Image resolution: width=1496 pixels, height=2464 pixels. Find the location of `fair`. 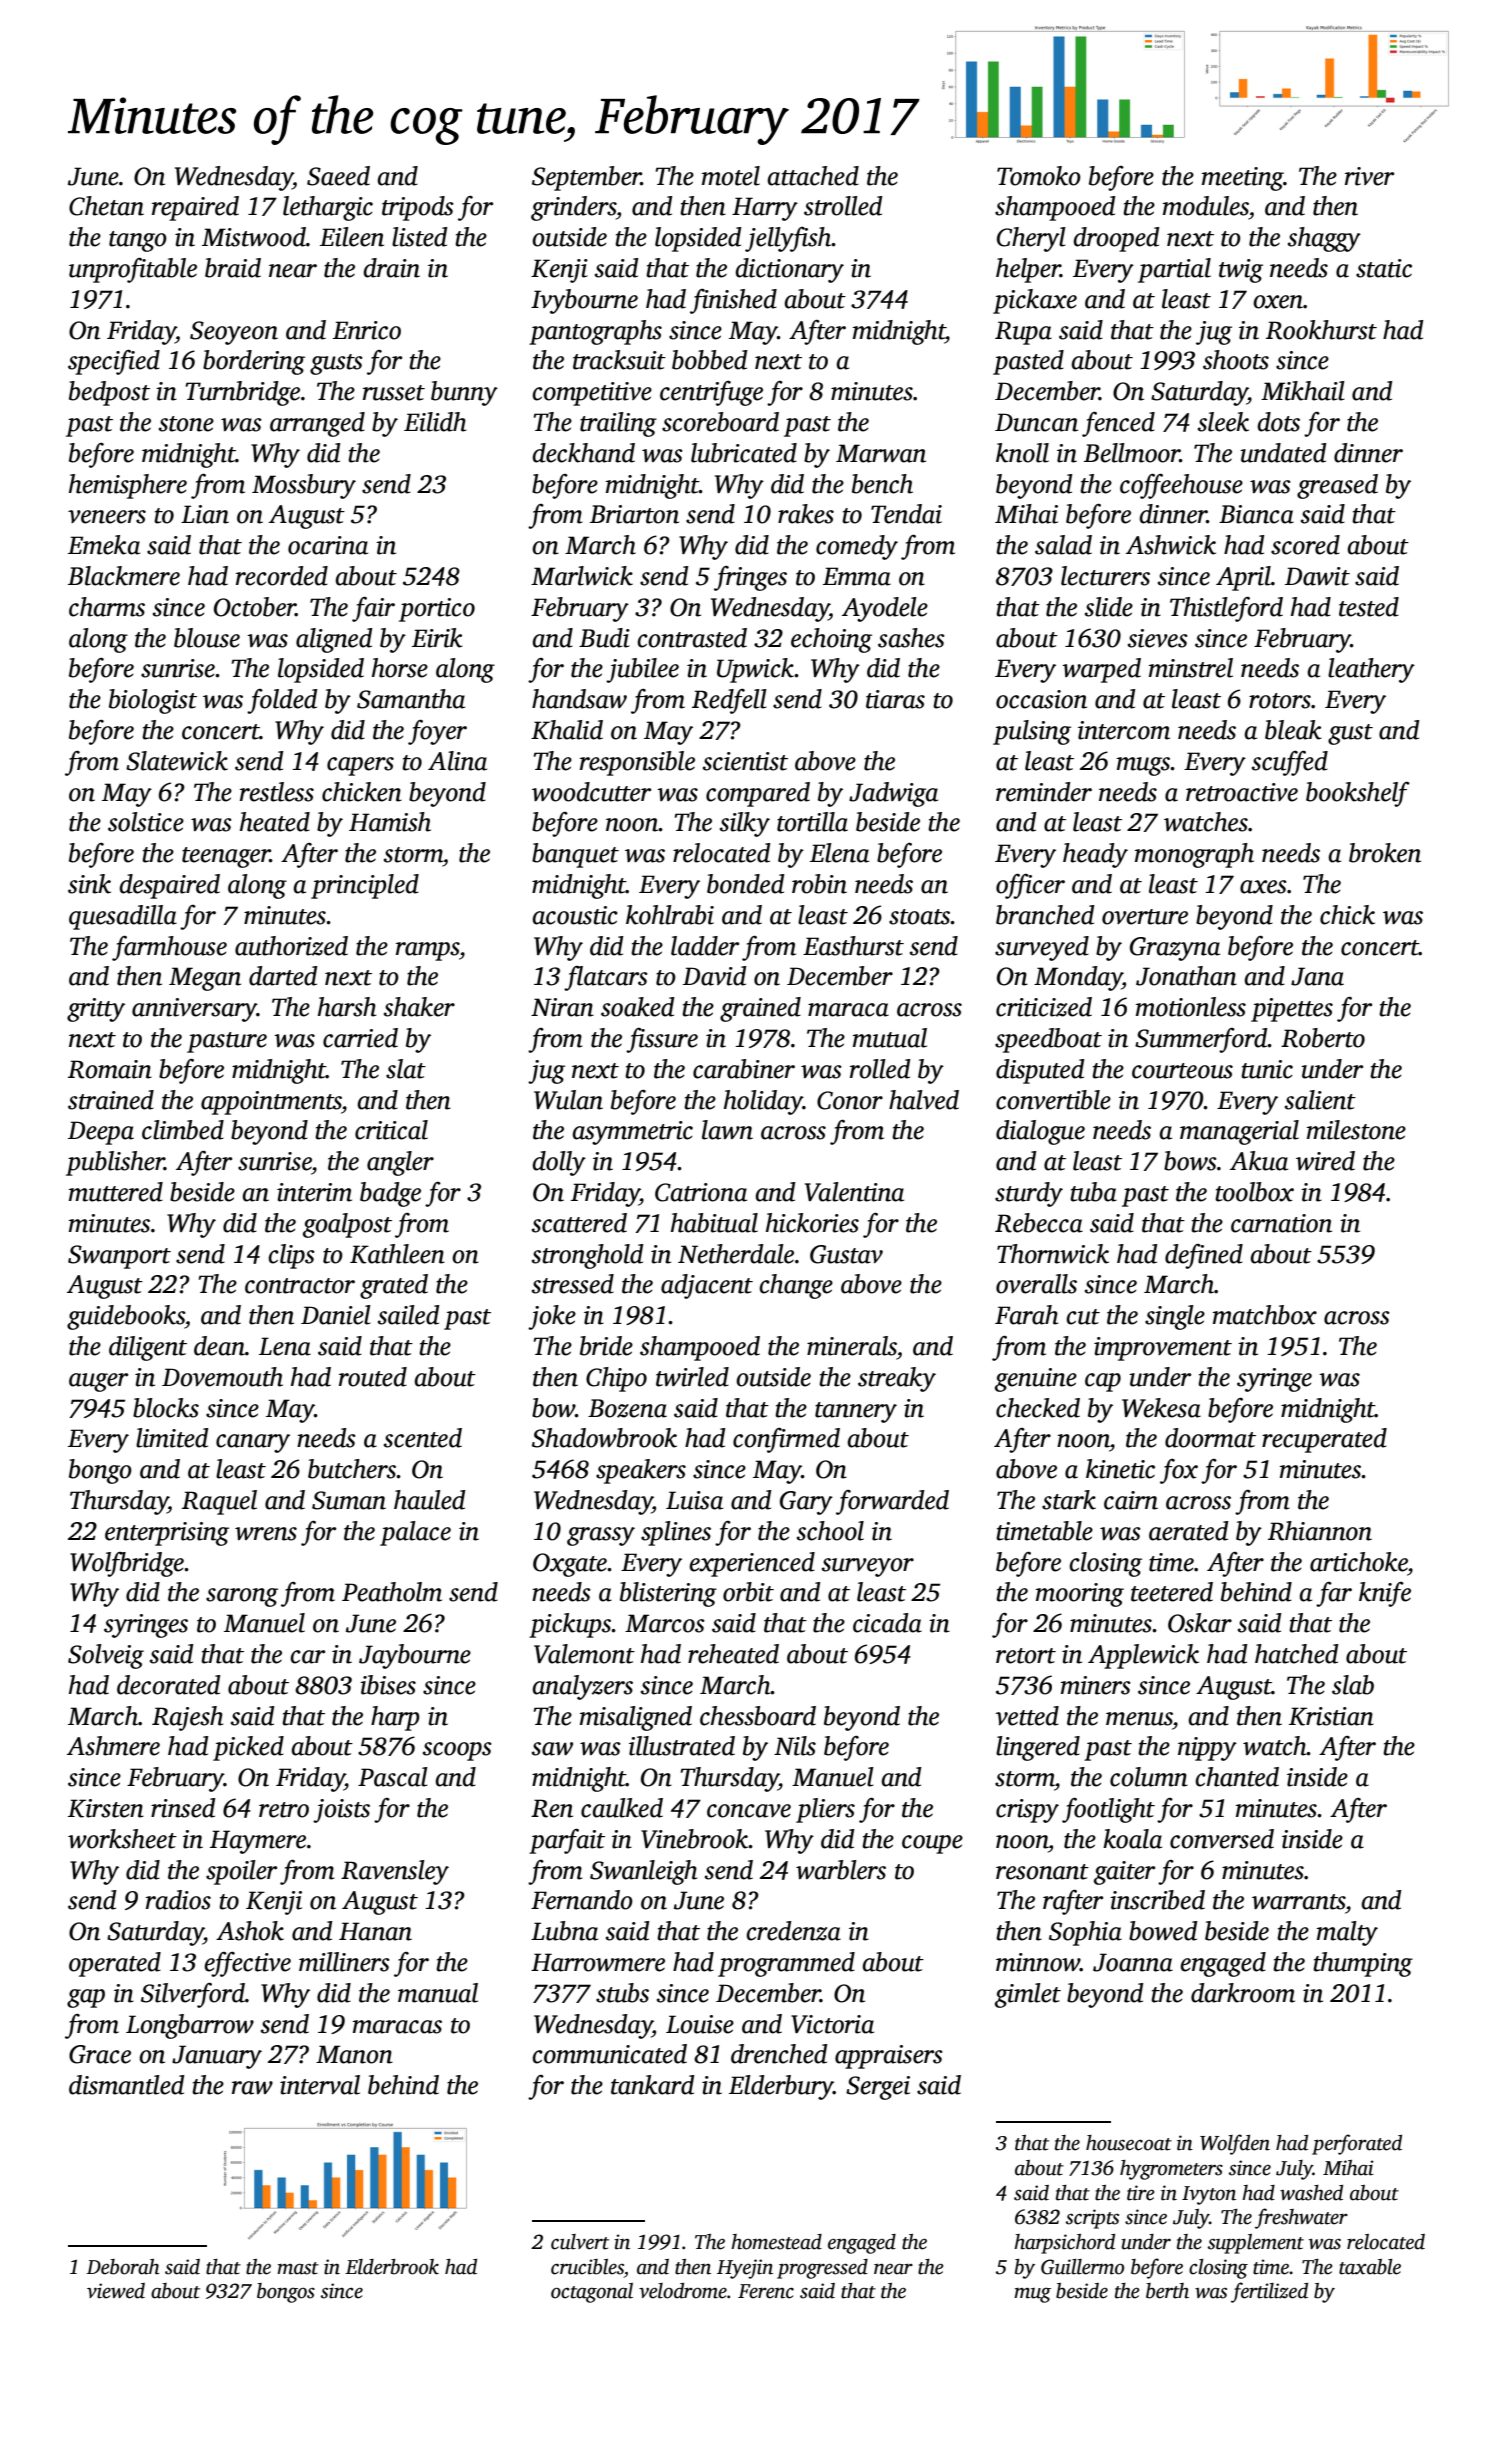

fair is located at coordinates (373, 609).
